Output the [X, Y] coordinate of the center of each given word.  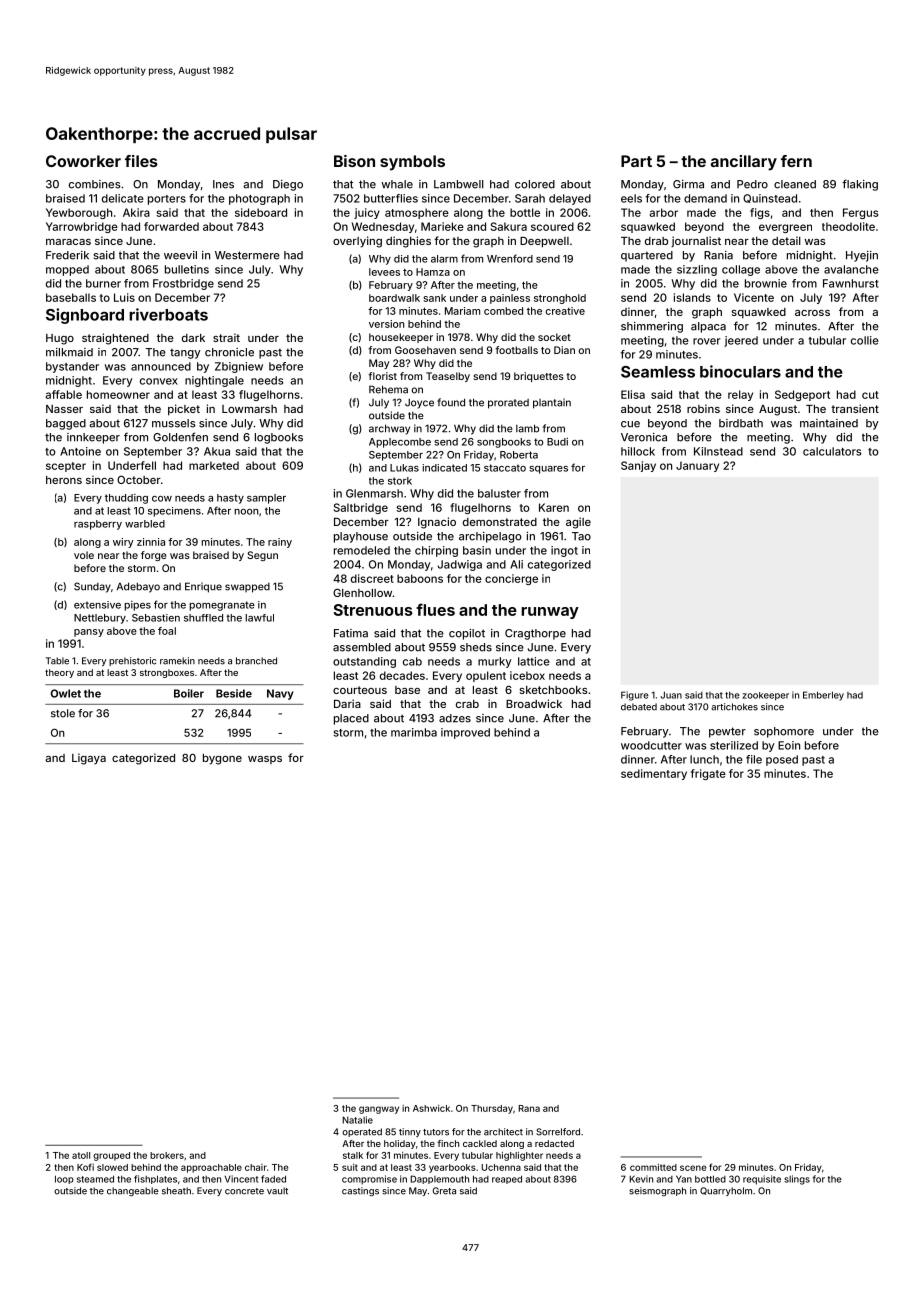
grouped [111, 1156]
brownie [766, 283]
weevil [180, 255]
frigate [708, 774]
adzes [455, 718]
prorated [508, 404]
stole [63, 713]
